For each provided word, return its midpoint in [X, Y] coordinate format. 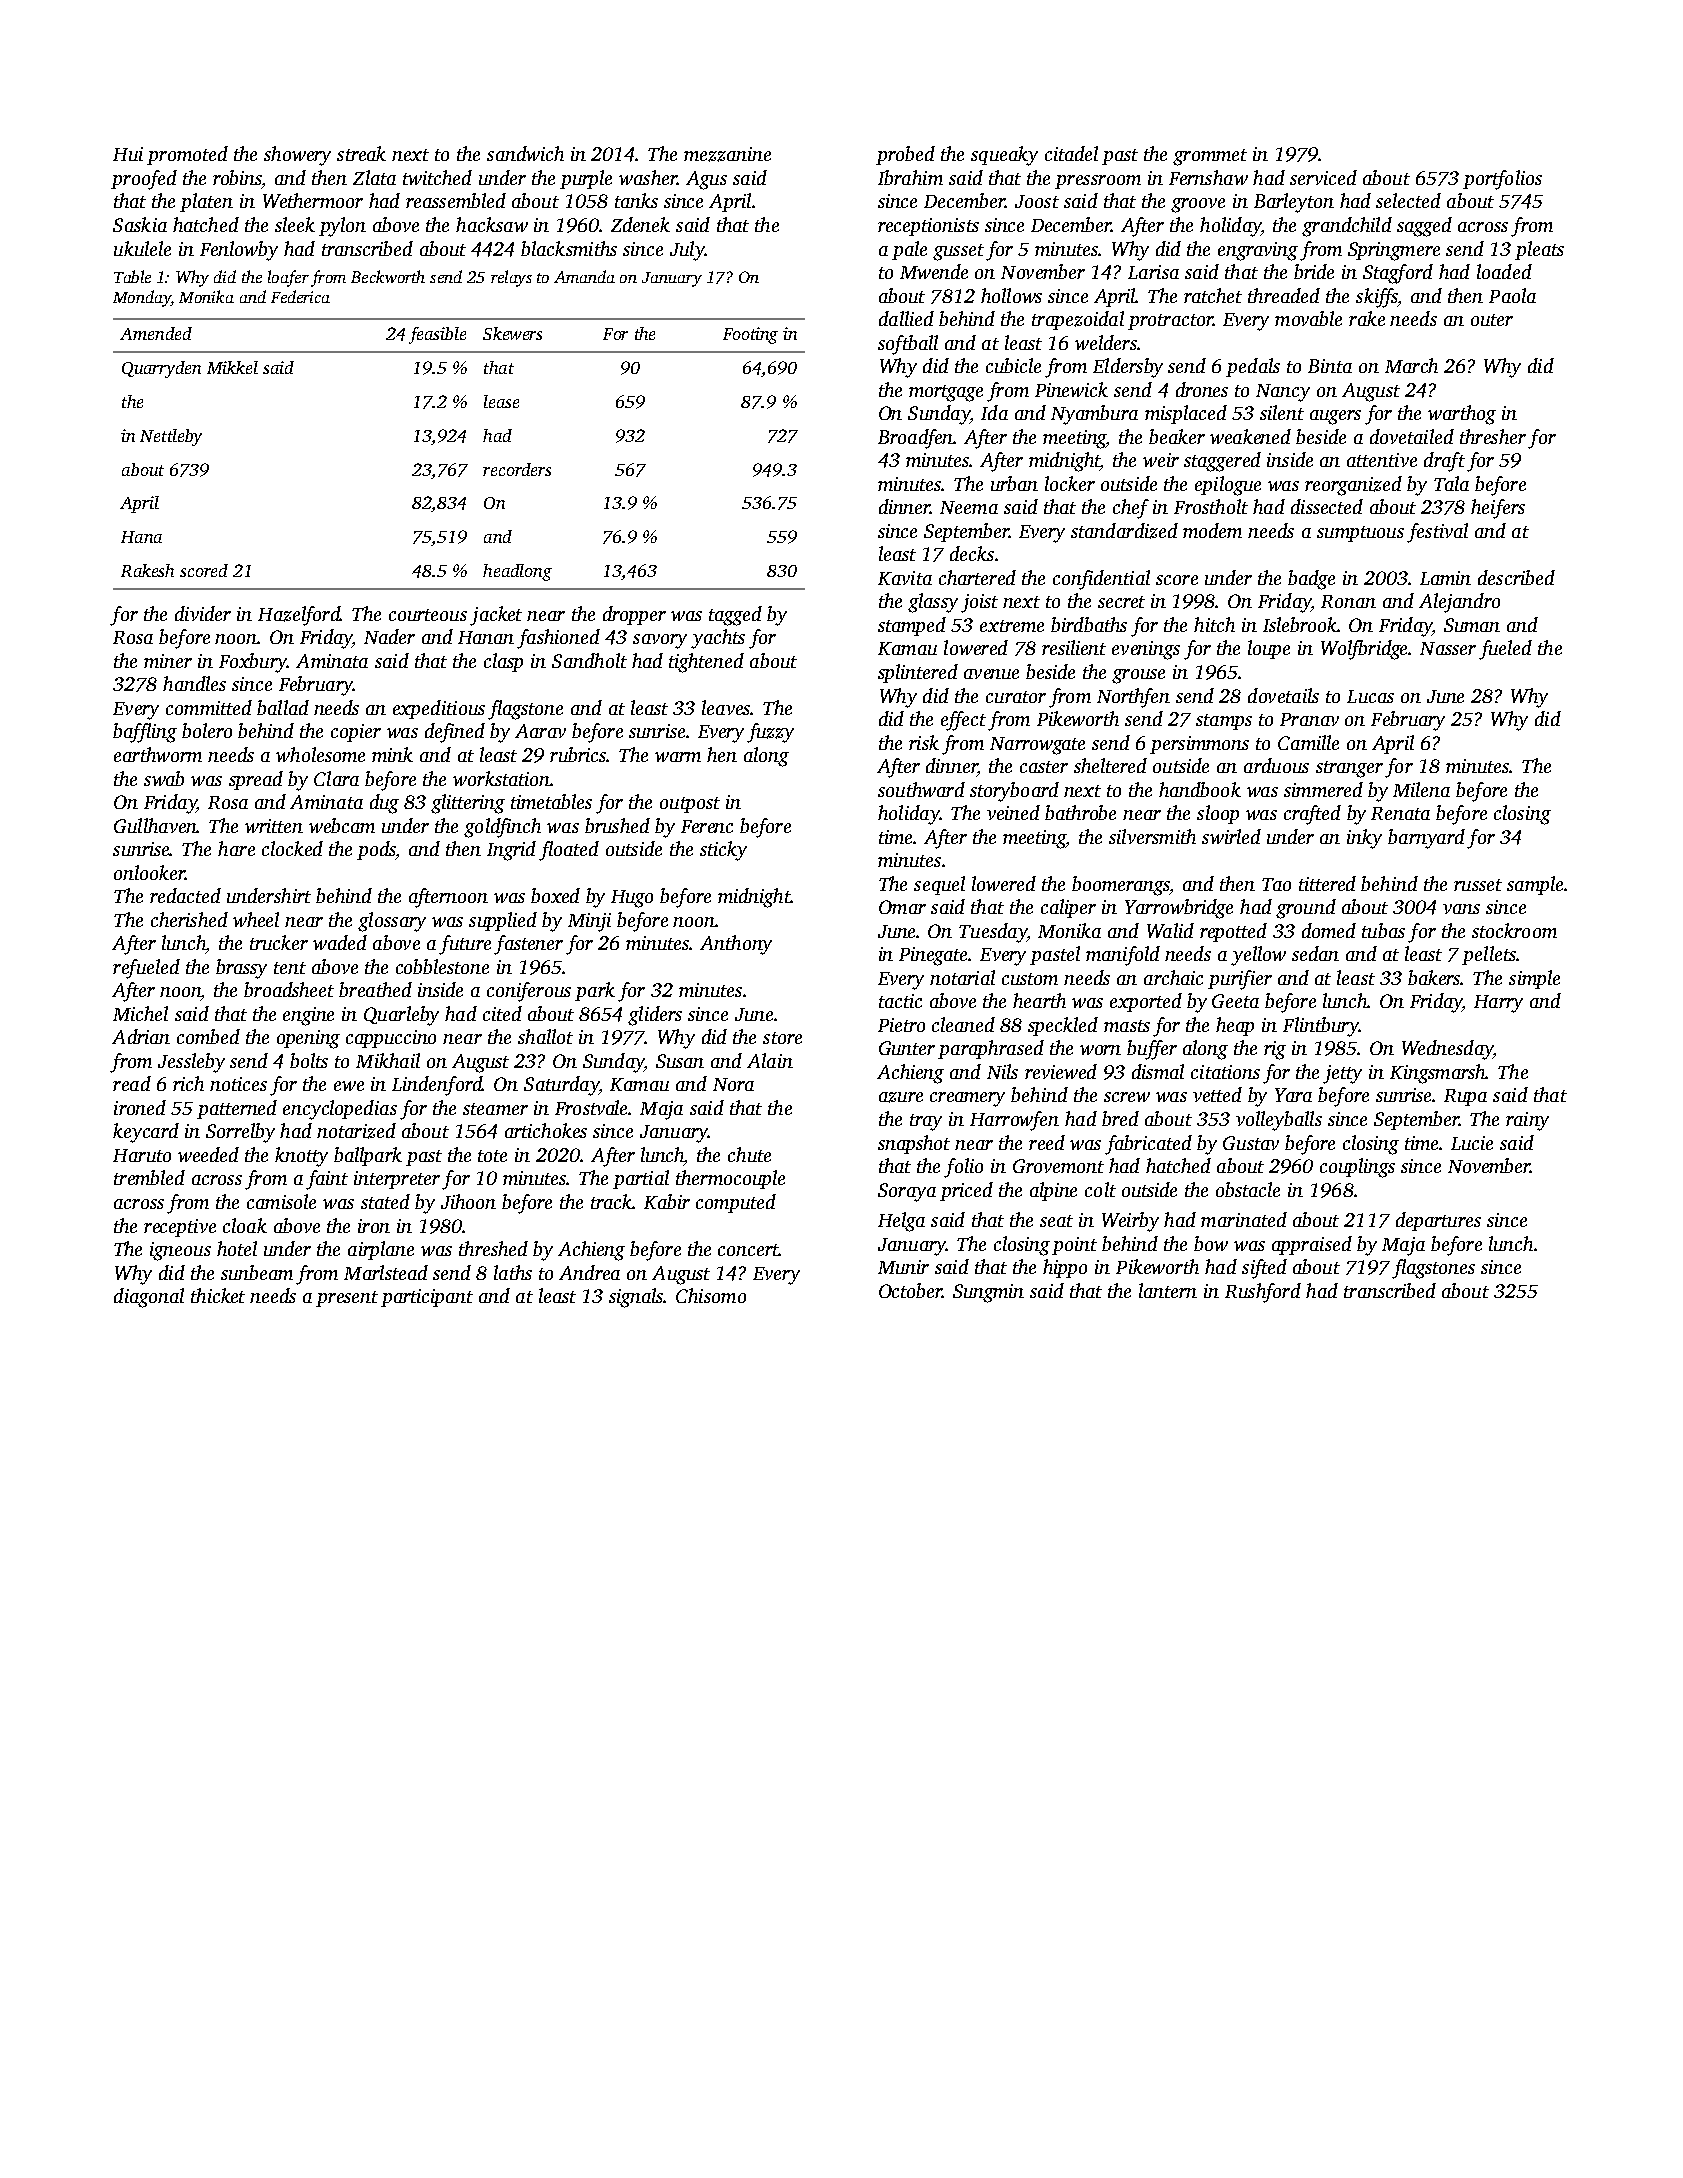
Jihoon [468, 1201]
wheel [256, 919]
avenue [991, 674]
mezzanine [727, 154]
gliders [655, 1016]
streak [361, 153]
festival [1437, 533]
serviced [1323, 177]
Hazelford [299, 616]
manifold [1123, 956]
